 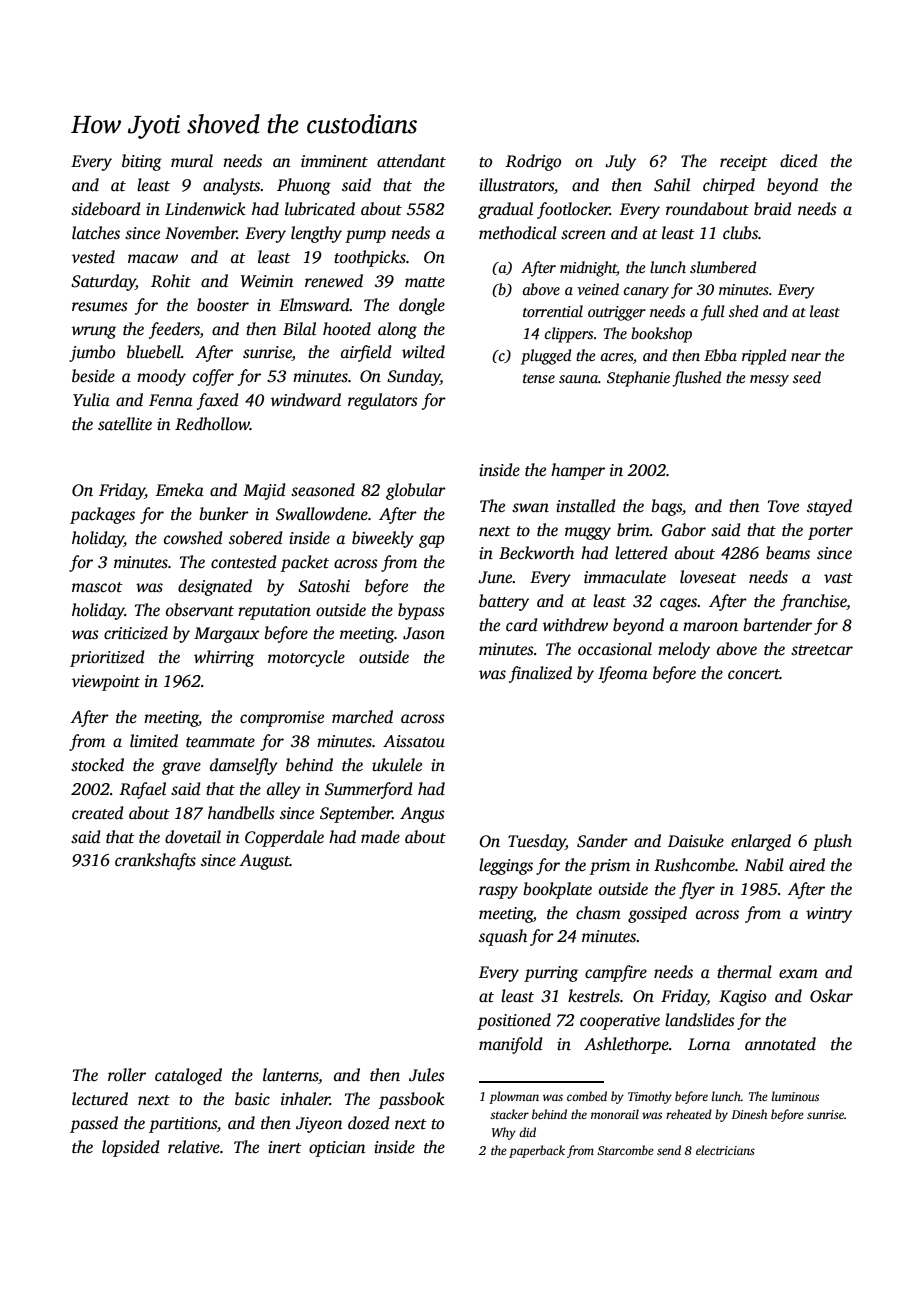 I want to click on concert, so click(x=754, y=674).
